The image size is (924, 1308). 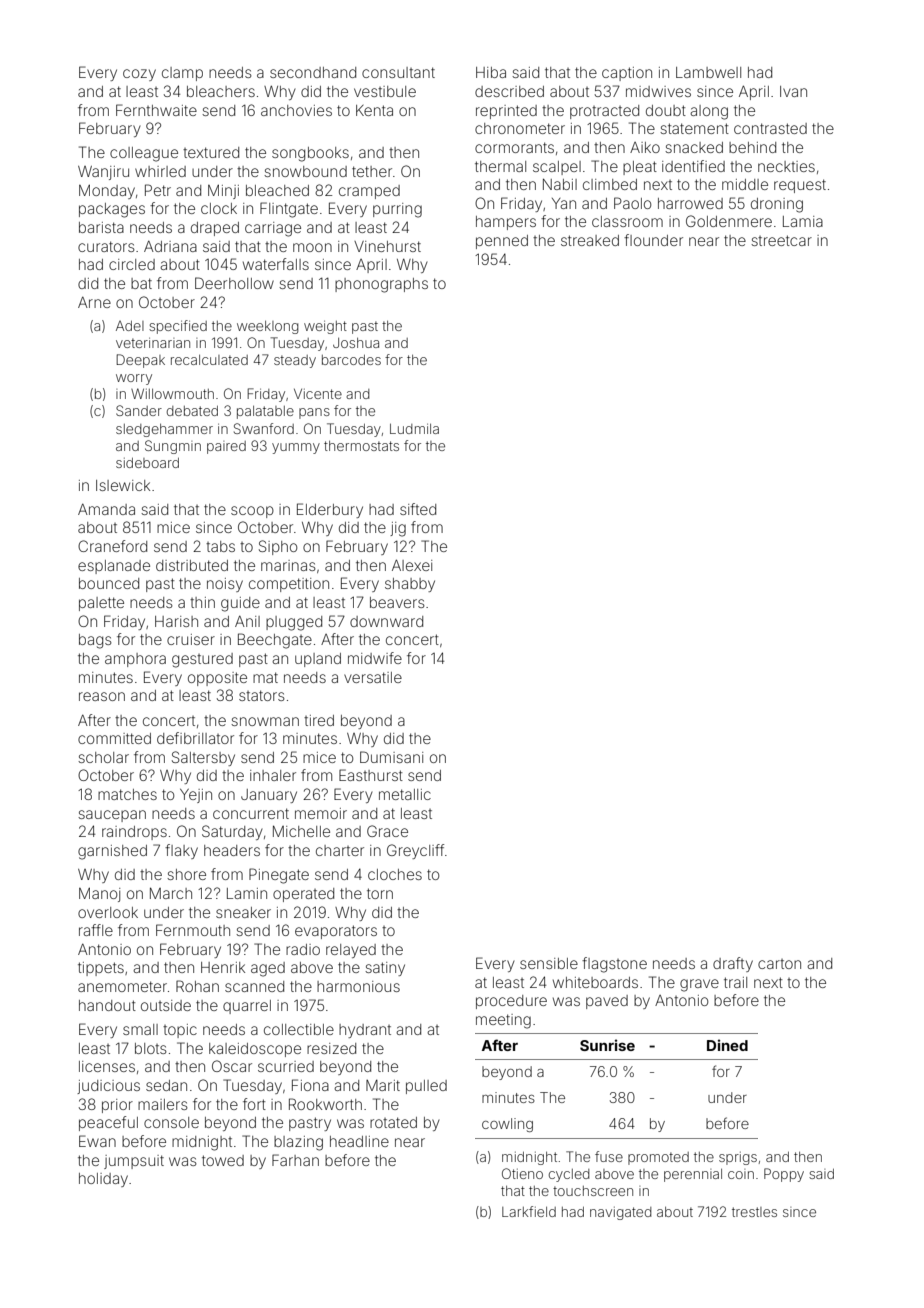 I want to click on carton, so click(x=779, y=964).
